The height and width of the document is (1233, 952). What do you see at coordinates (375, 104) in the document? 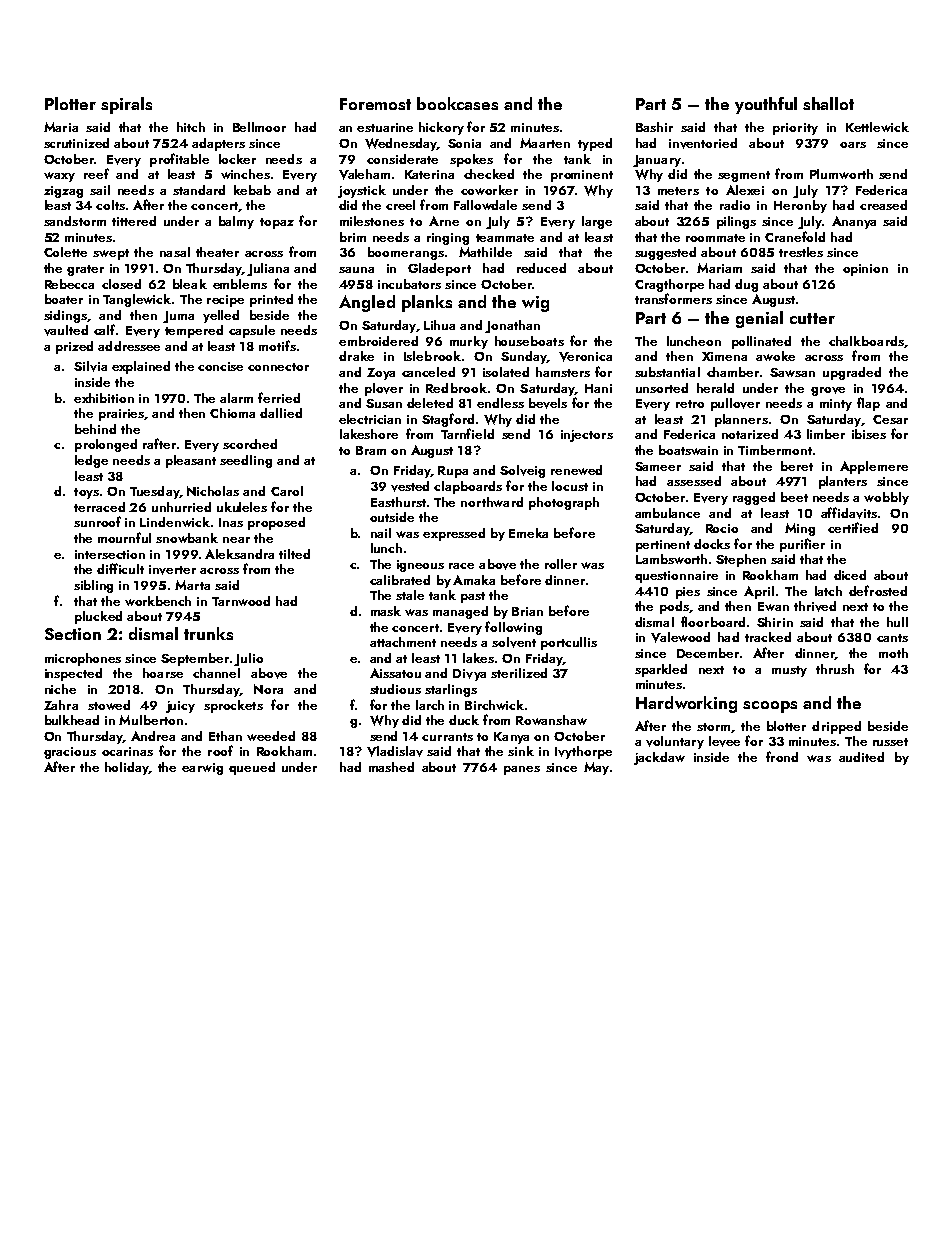
I see `Foremost` at bounding box center [375, 104].
